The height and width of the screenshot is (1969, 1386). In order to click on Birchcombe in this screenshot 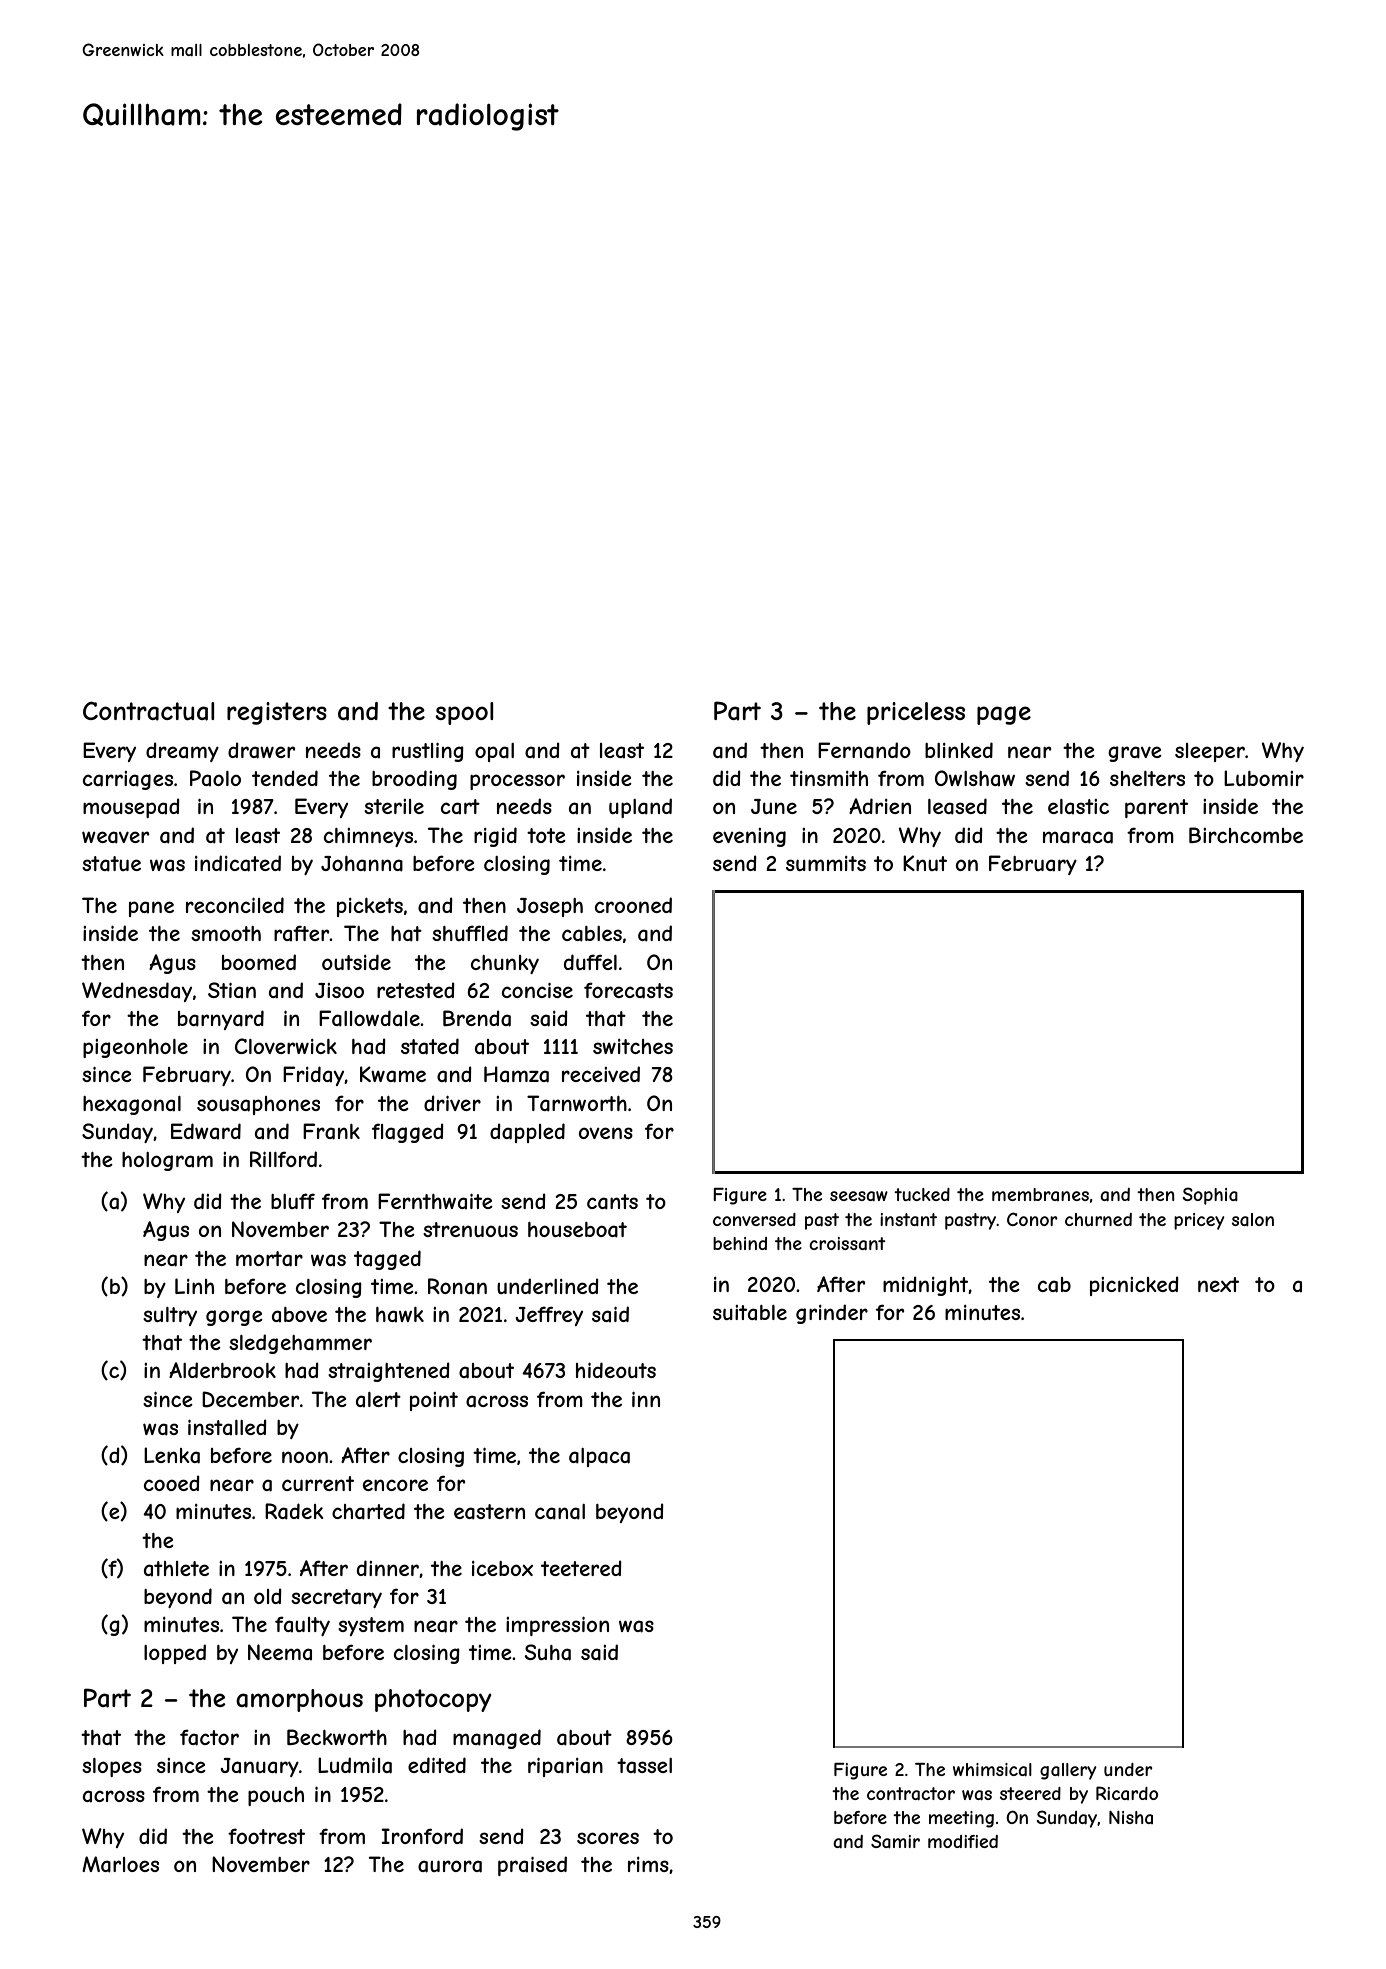, I will do `click(1246, 835)`.
